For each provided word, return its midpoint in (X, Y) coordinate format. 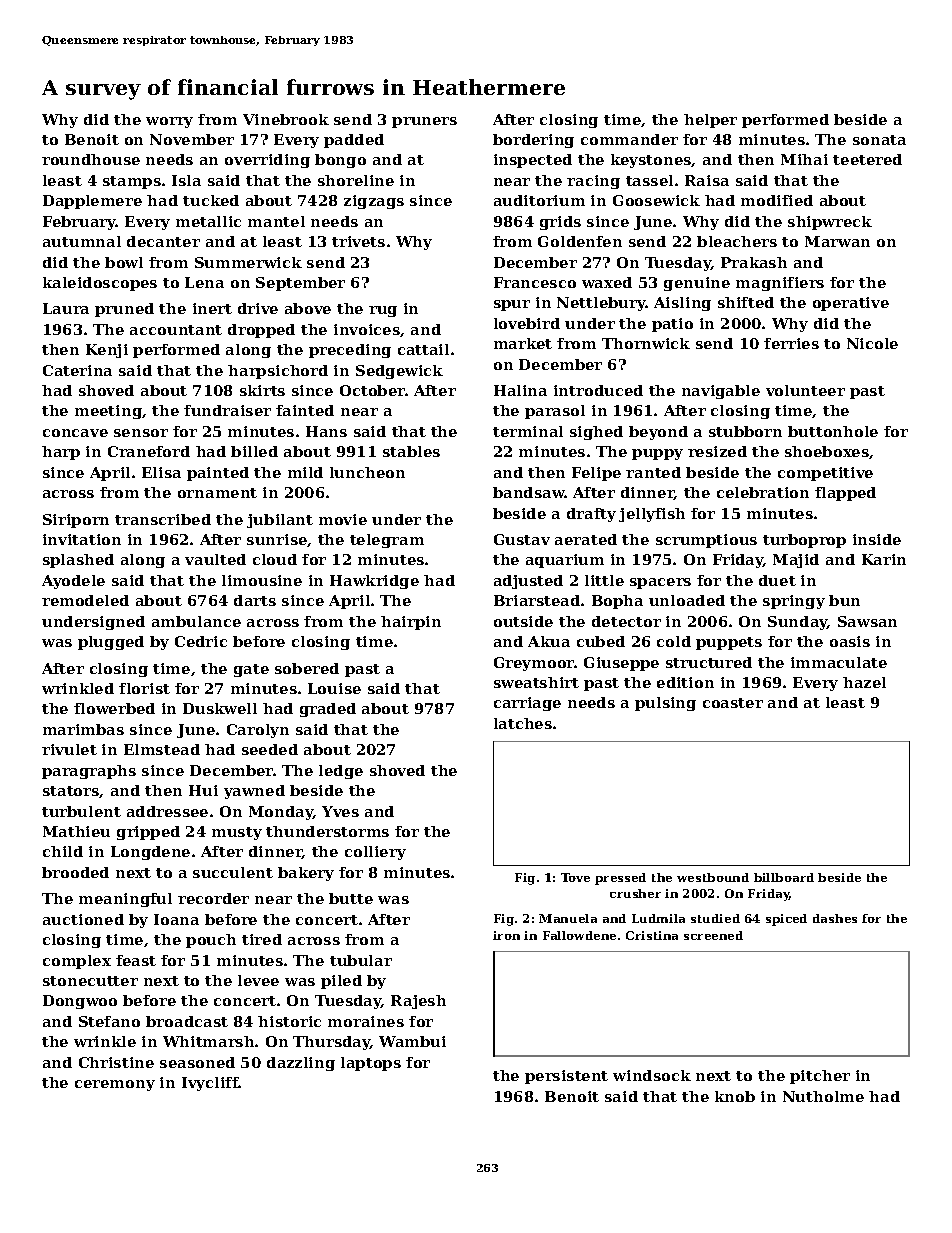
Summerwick (248, 262)
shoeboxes (827, 451)
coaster (733, 703)
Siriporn (76, 521)
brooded (75, 872)
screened (713, 935)
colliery (375, 853)
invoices (367, 329)
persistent (566, 1077)
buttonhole (833, 431)
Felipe (596, 474)
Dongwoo (80, 1002)
